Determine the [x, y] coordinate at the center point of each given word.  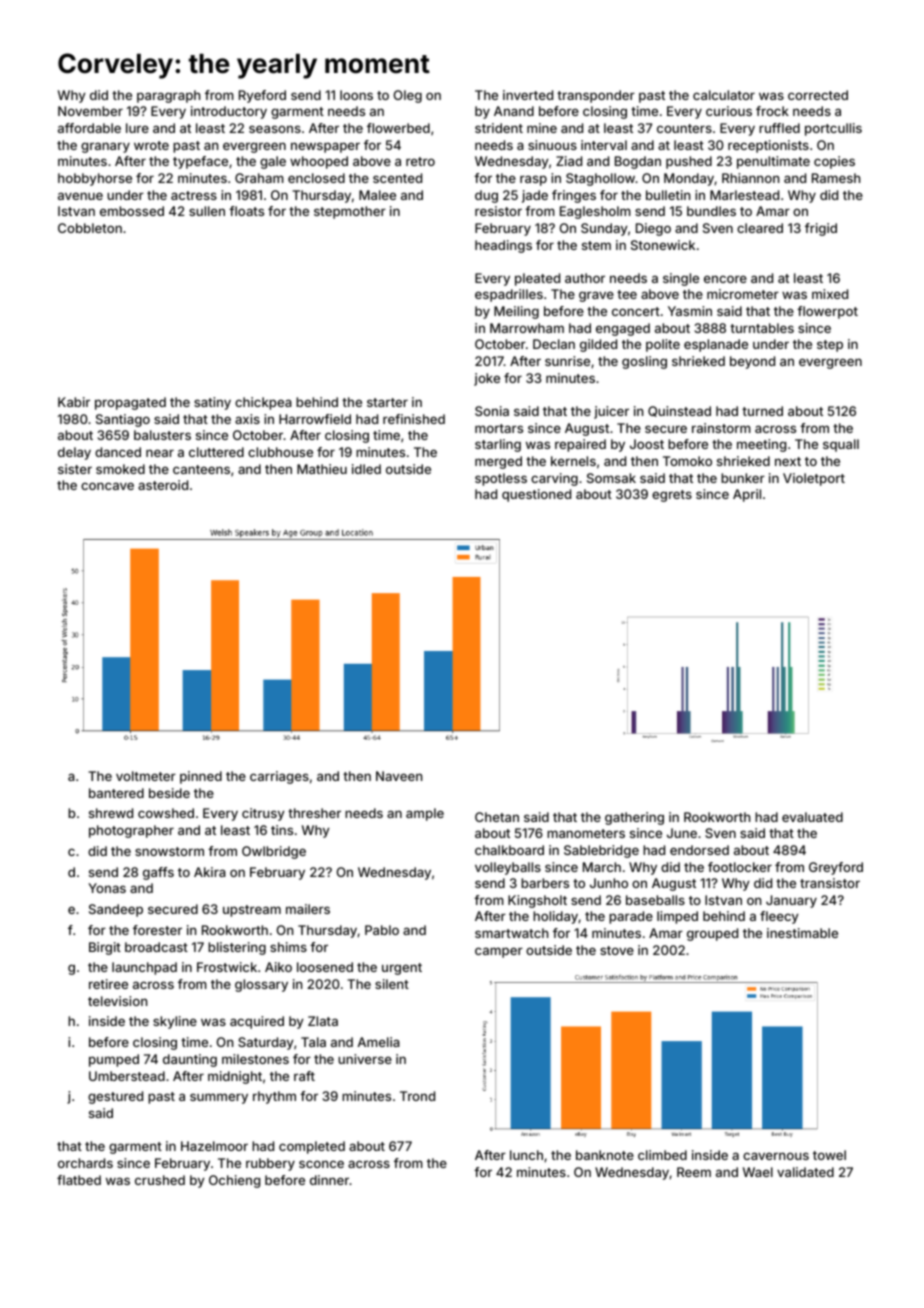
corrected [818, 95]
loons [356, 95]
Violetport [814, 479]
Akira [210, 872]
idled [366, 469]
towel [829, 1155]
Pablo [382, 930]
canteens [201, 469]
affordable [89, 128]
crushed [160, 1180]
